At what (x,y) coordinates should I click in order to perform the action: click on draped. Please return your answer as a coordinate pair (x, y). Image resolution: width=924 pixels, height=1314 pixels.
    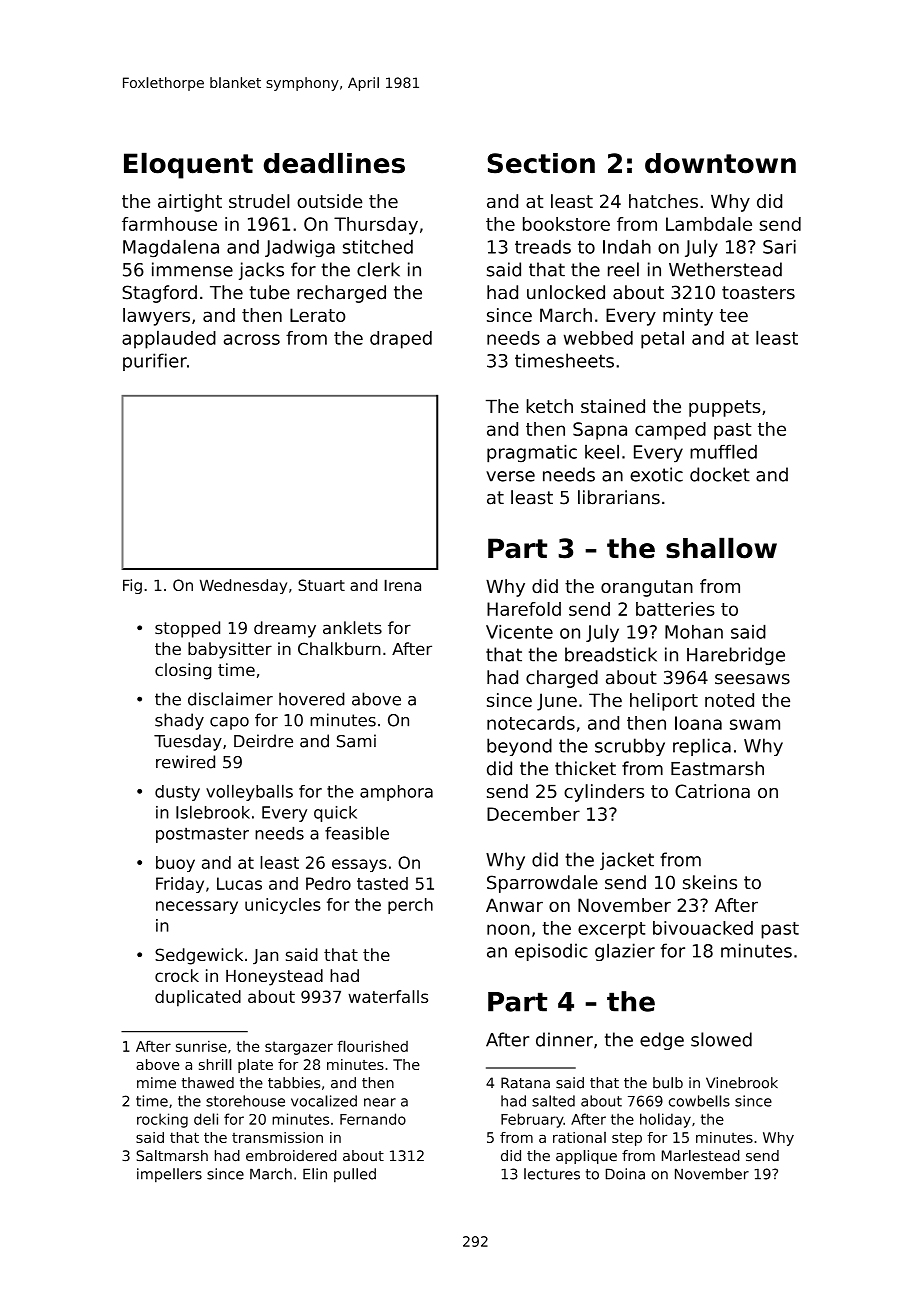
    Looking at the image, I should click on (401, 340).
